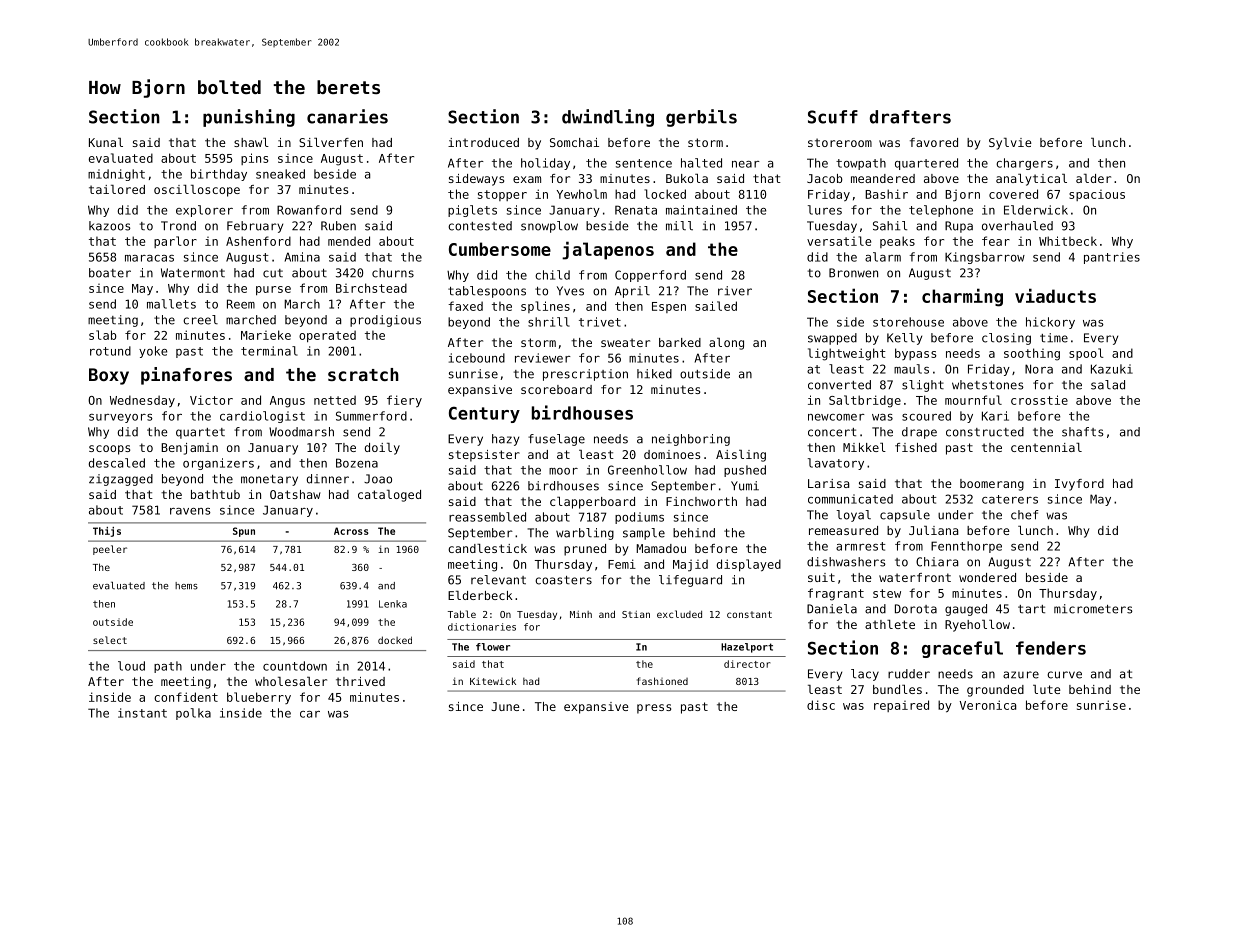 The height and width of the screenshot is (952, 1233). What do you see at coordinates (121, 480) in the screenshot?
I see `zigzagged` at bounding box center [121, 480].
